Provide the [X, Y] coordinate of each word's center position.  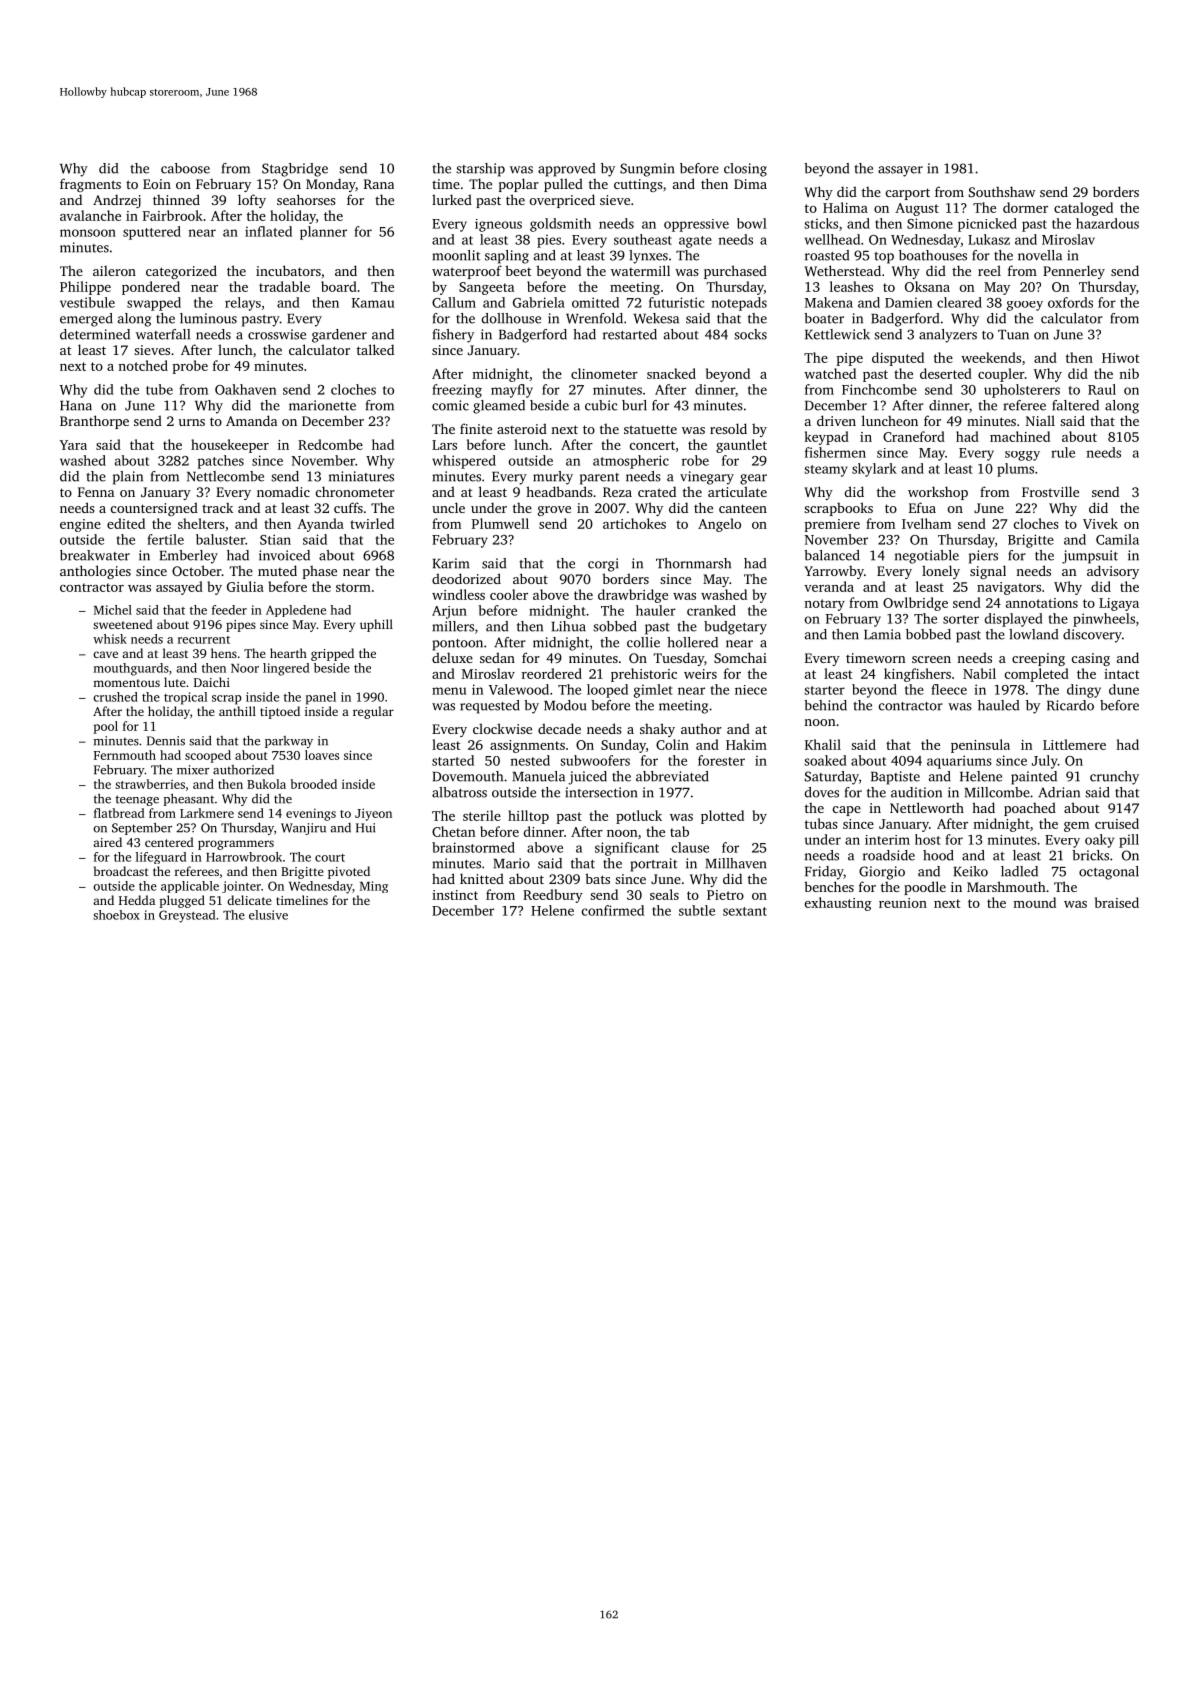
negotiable [927, 557]
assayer [900, 171]
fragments [90, 185]
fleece [949, 689]
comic [450, 405]
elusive [268, 915]
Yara [73, 445]
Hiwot [1120, 358]
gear [753, 479]
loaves [322, 755]
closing [745, 170]
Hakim [746, 744]
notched [143, 365]
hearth [288, 653]
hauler [656, 610]
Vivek [1100, 523]
